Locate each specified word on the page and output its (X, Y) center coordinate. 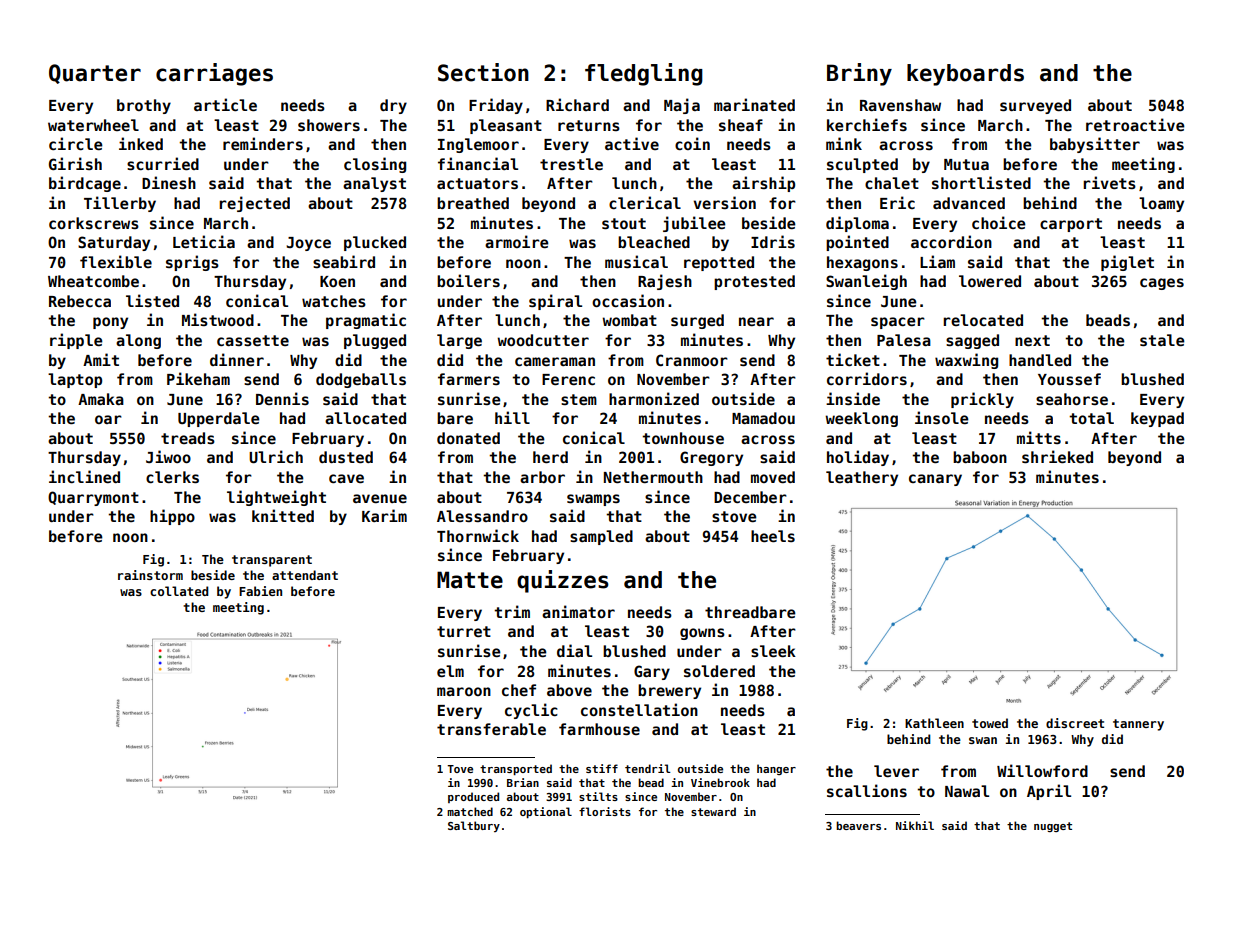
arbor (542, 477)
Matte (470, 580)
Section (483, 72)
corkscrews (94, 223)
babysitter (1095, 145)
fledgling (644, 74)
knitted (283, 515)
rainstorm (150, 575)
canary (935, 480)
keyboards (965, 75)
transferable (491, 729)
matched (470, 811)
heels (773, 536)
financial (478, 163)
